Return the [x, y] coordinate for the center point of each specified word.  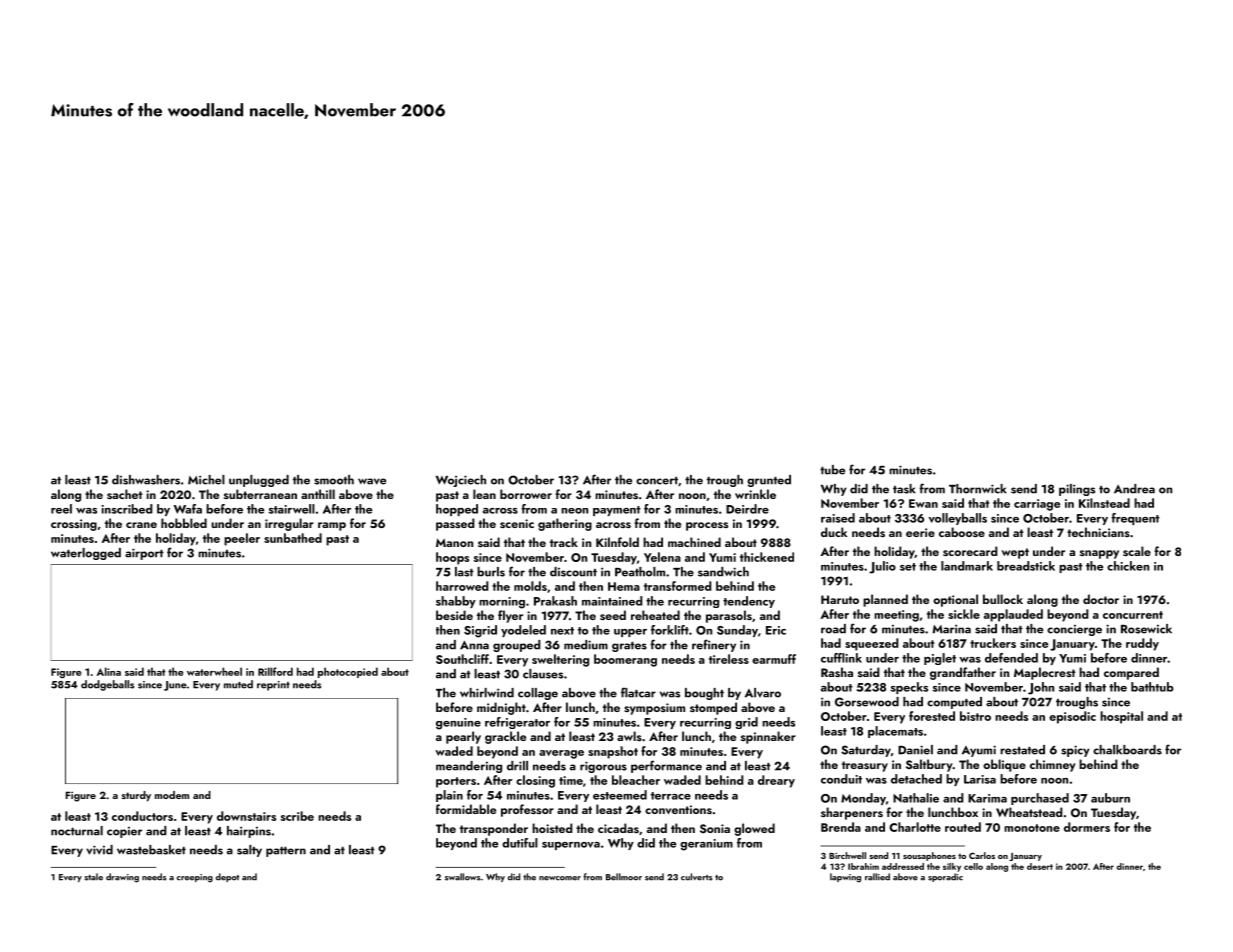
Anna [474, 645]
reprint [273, 686]
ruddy [1142, 644]
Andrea [1134, 489]
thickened [767, 557]
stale [93, 877]
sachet [125, 494]
